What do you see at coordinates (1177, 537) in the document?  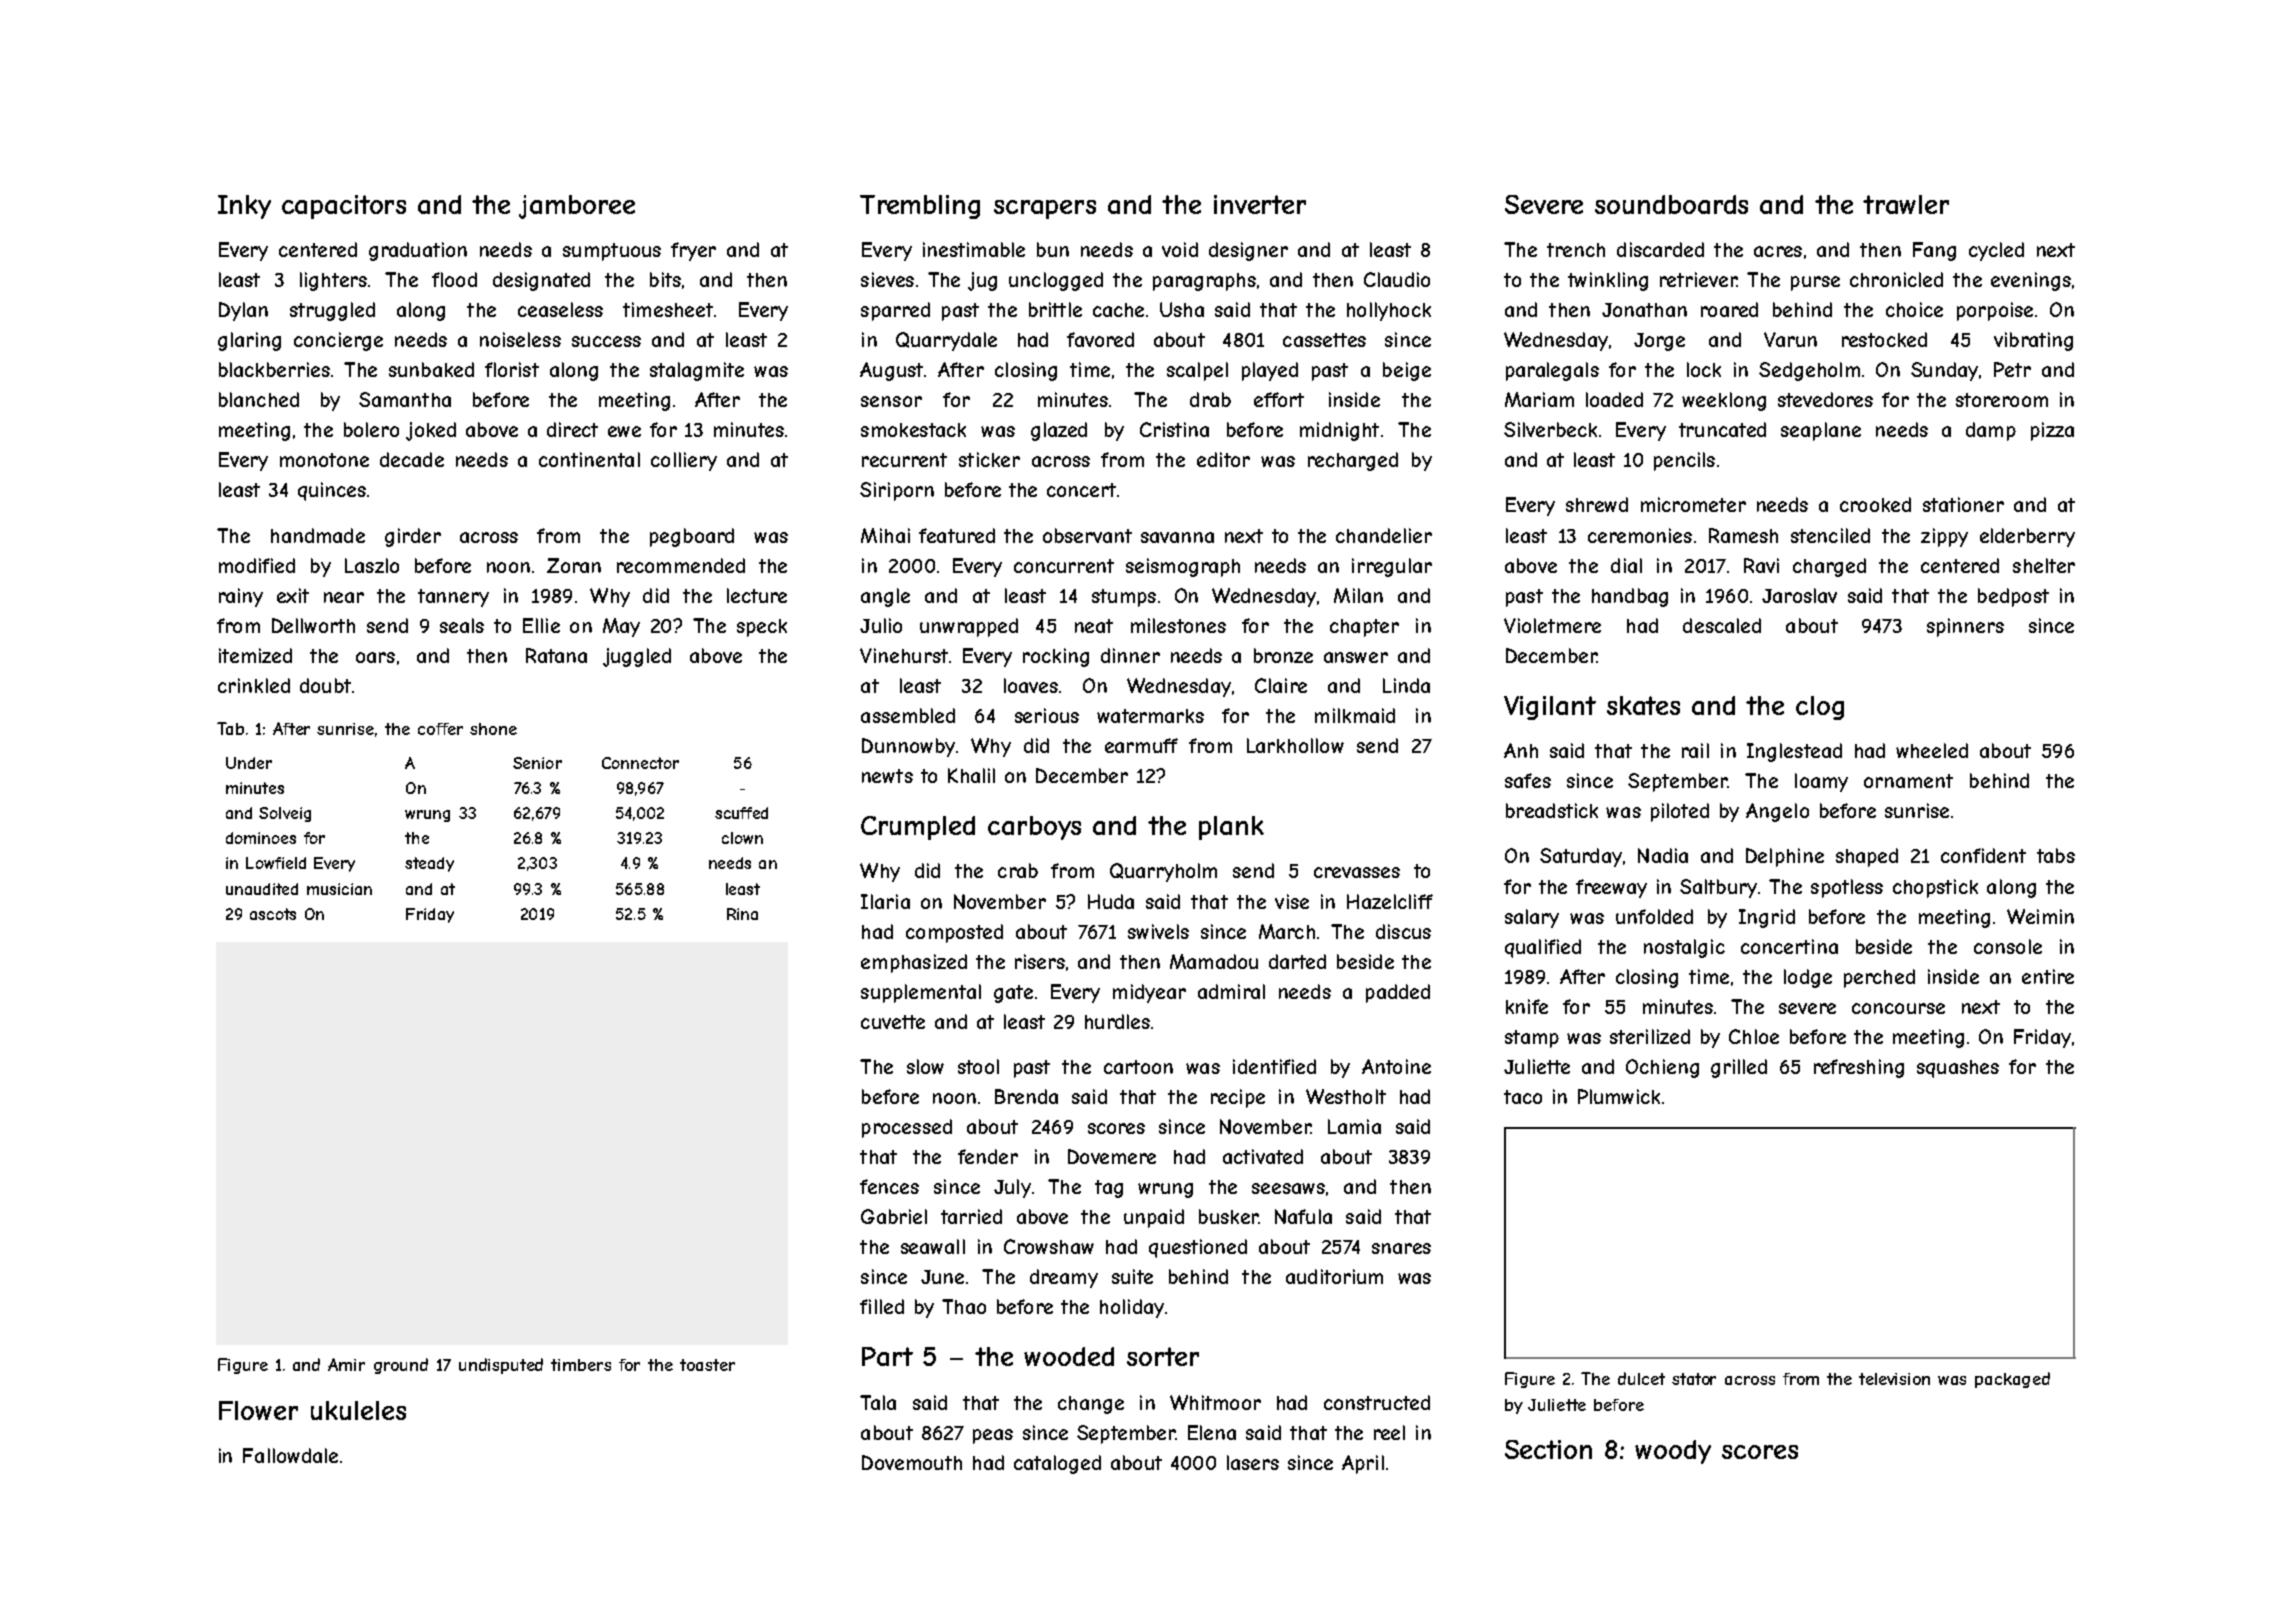 I see `savanna` at bounding box center [1177, 537].
